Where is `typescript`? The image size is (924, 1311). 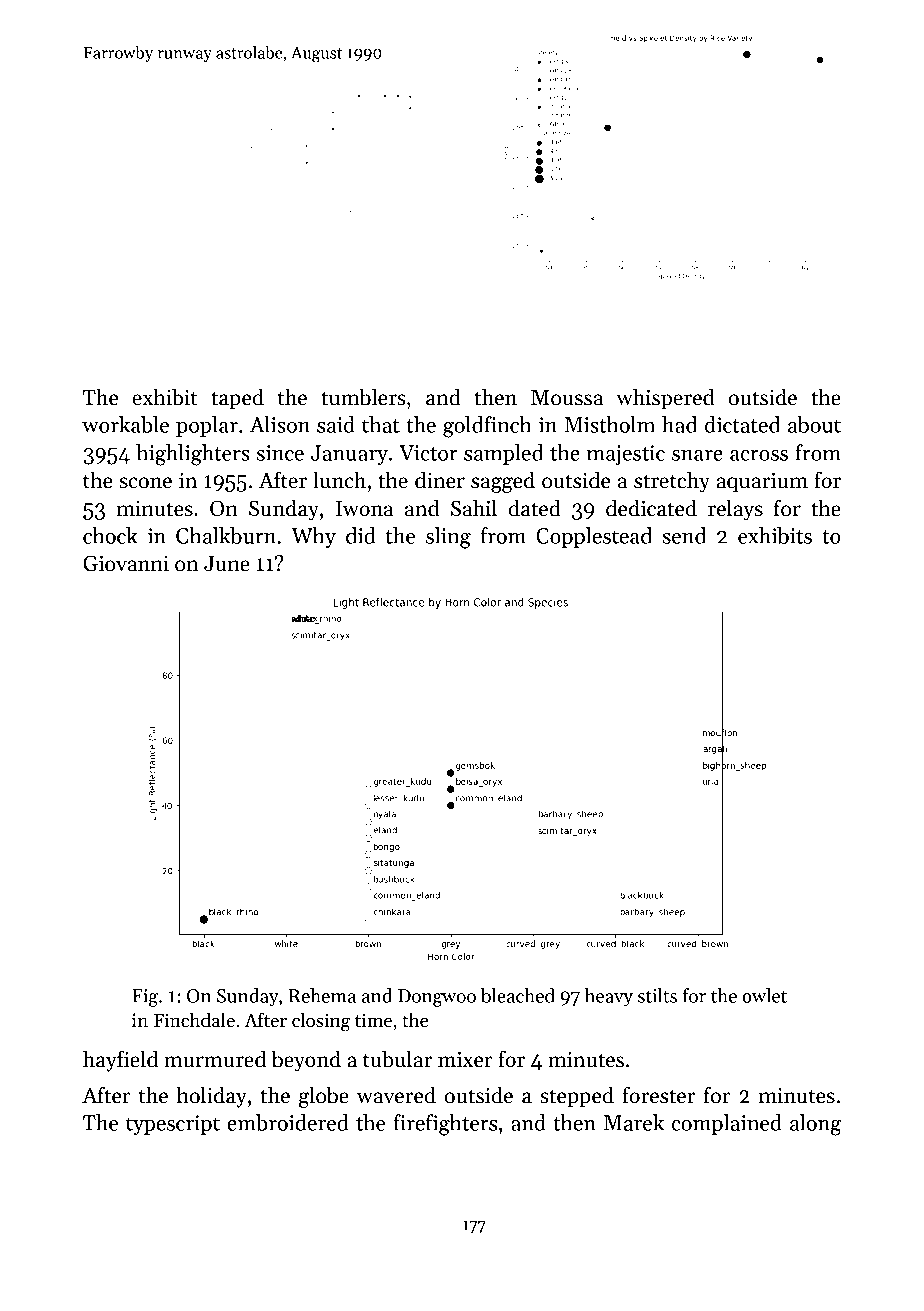
typescript is located at coordinates (173, 1125).
